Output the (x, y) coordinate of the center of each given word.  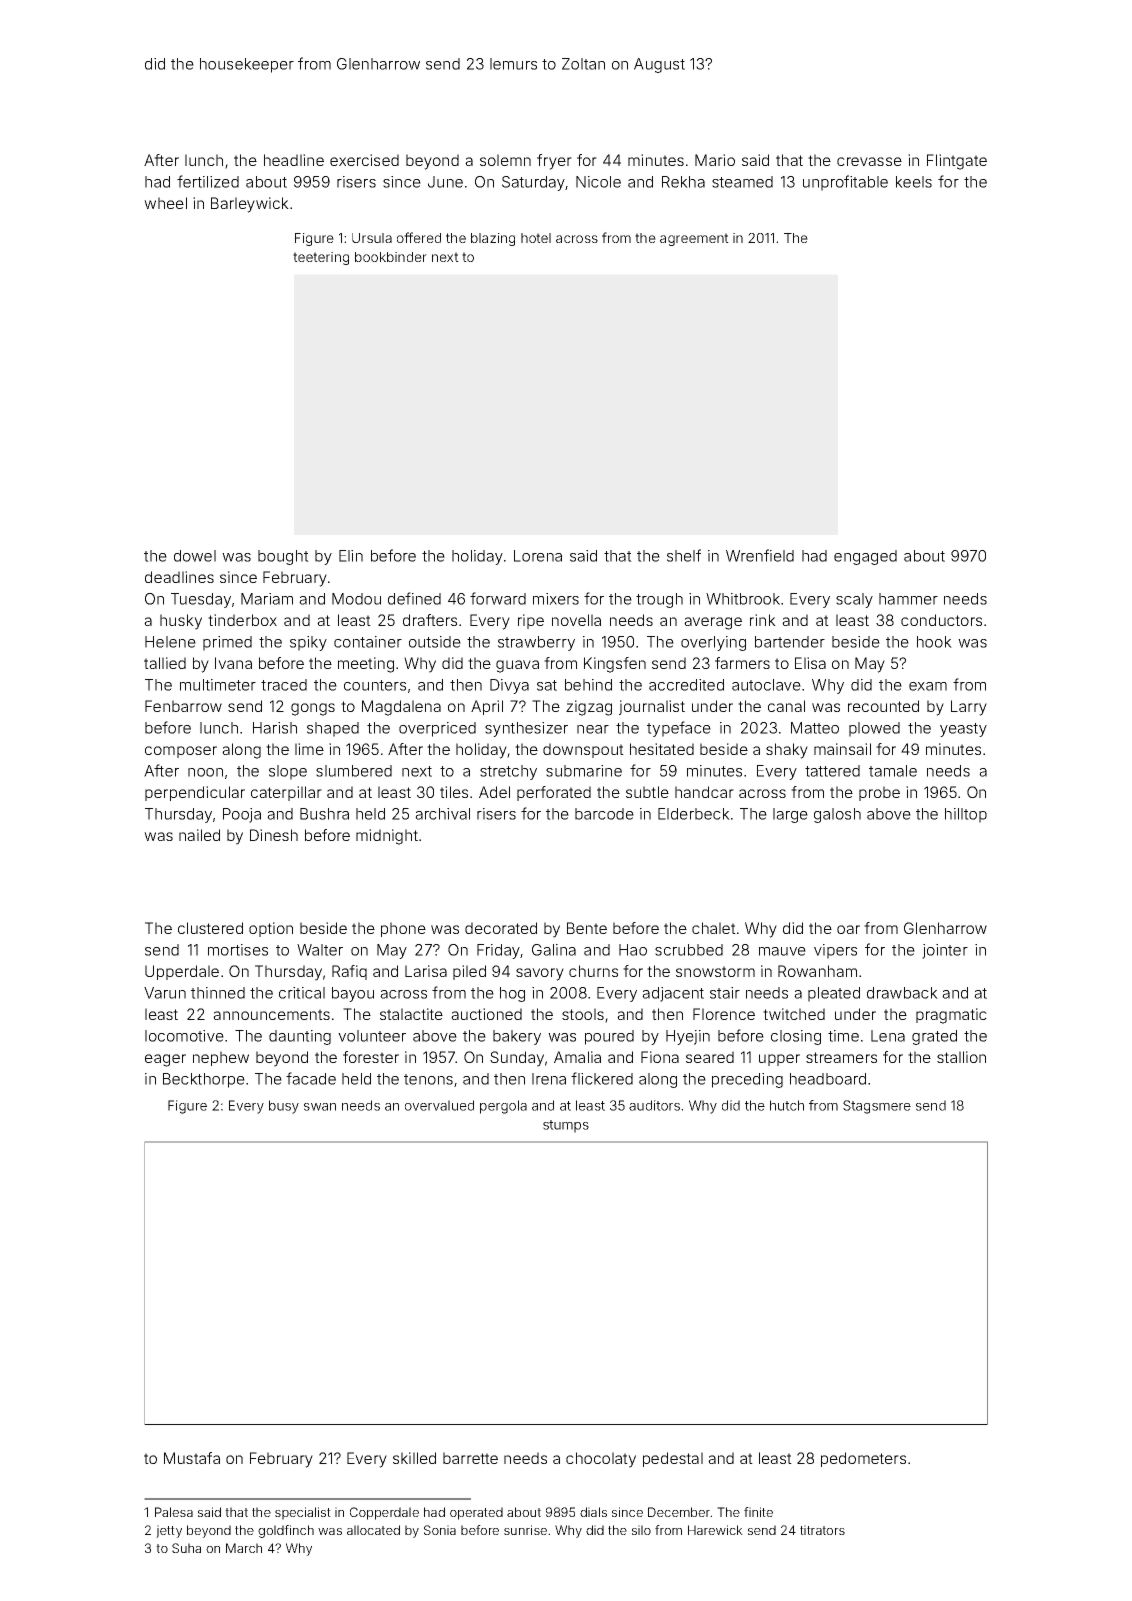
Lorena (538, 556)
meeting (366, 665)
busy (284, 1107)
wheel (165, 203)
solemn (505, 160)
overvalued (439, 1105)
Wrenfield (760, 555)
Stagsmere (877, 1107)
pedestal (673, 1459)
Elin (351, 556)
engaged (865, 557)
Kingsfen (615, 665)
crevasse (869, 161)
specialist (303, 1513)
